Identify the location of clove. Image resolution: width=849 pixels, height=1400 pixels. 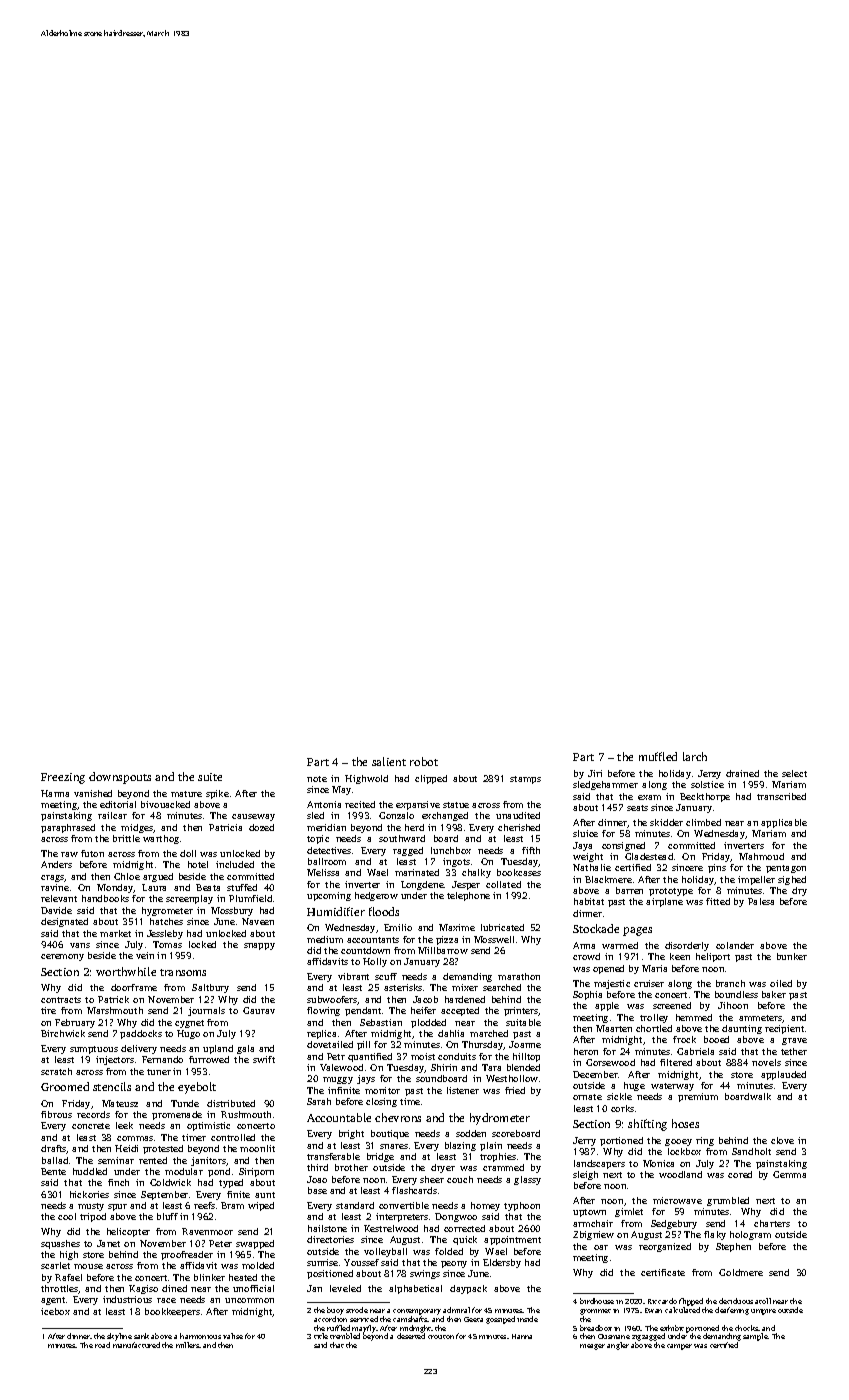
(782, 1140).
